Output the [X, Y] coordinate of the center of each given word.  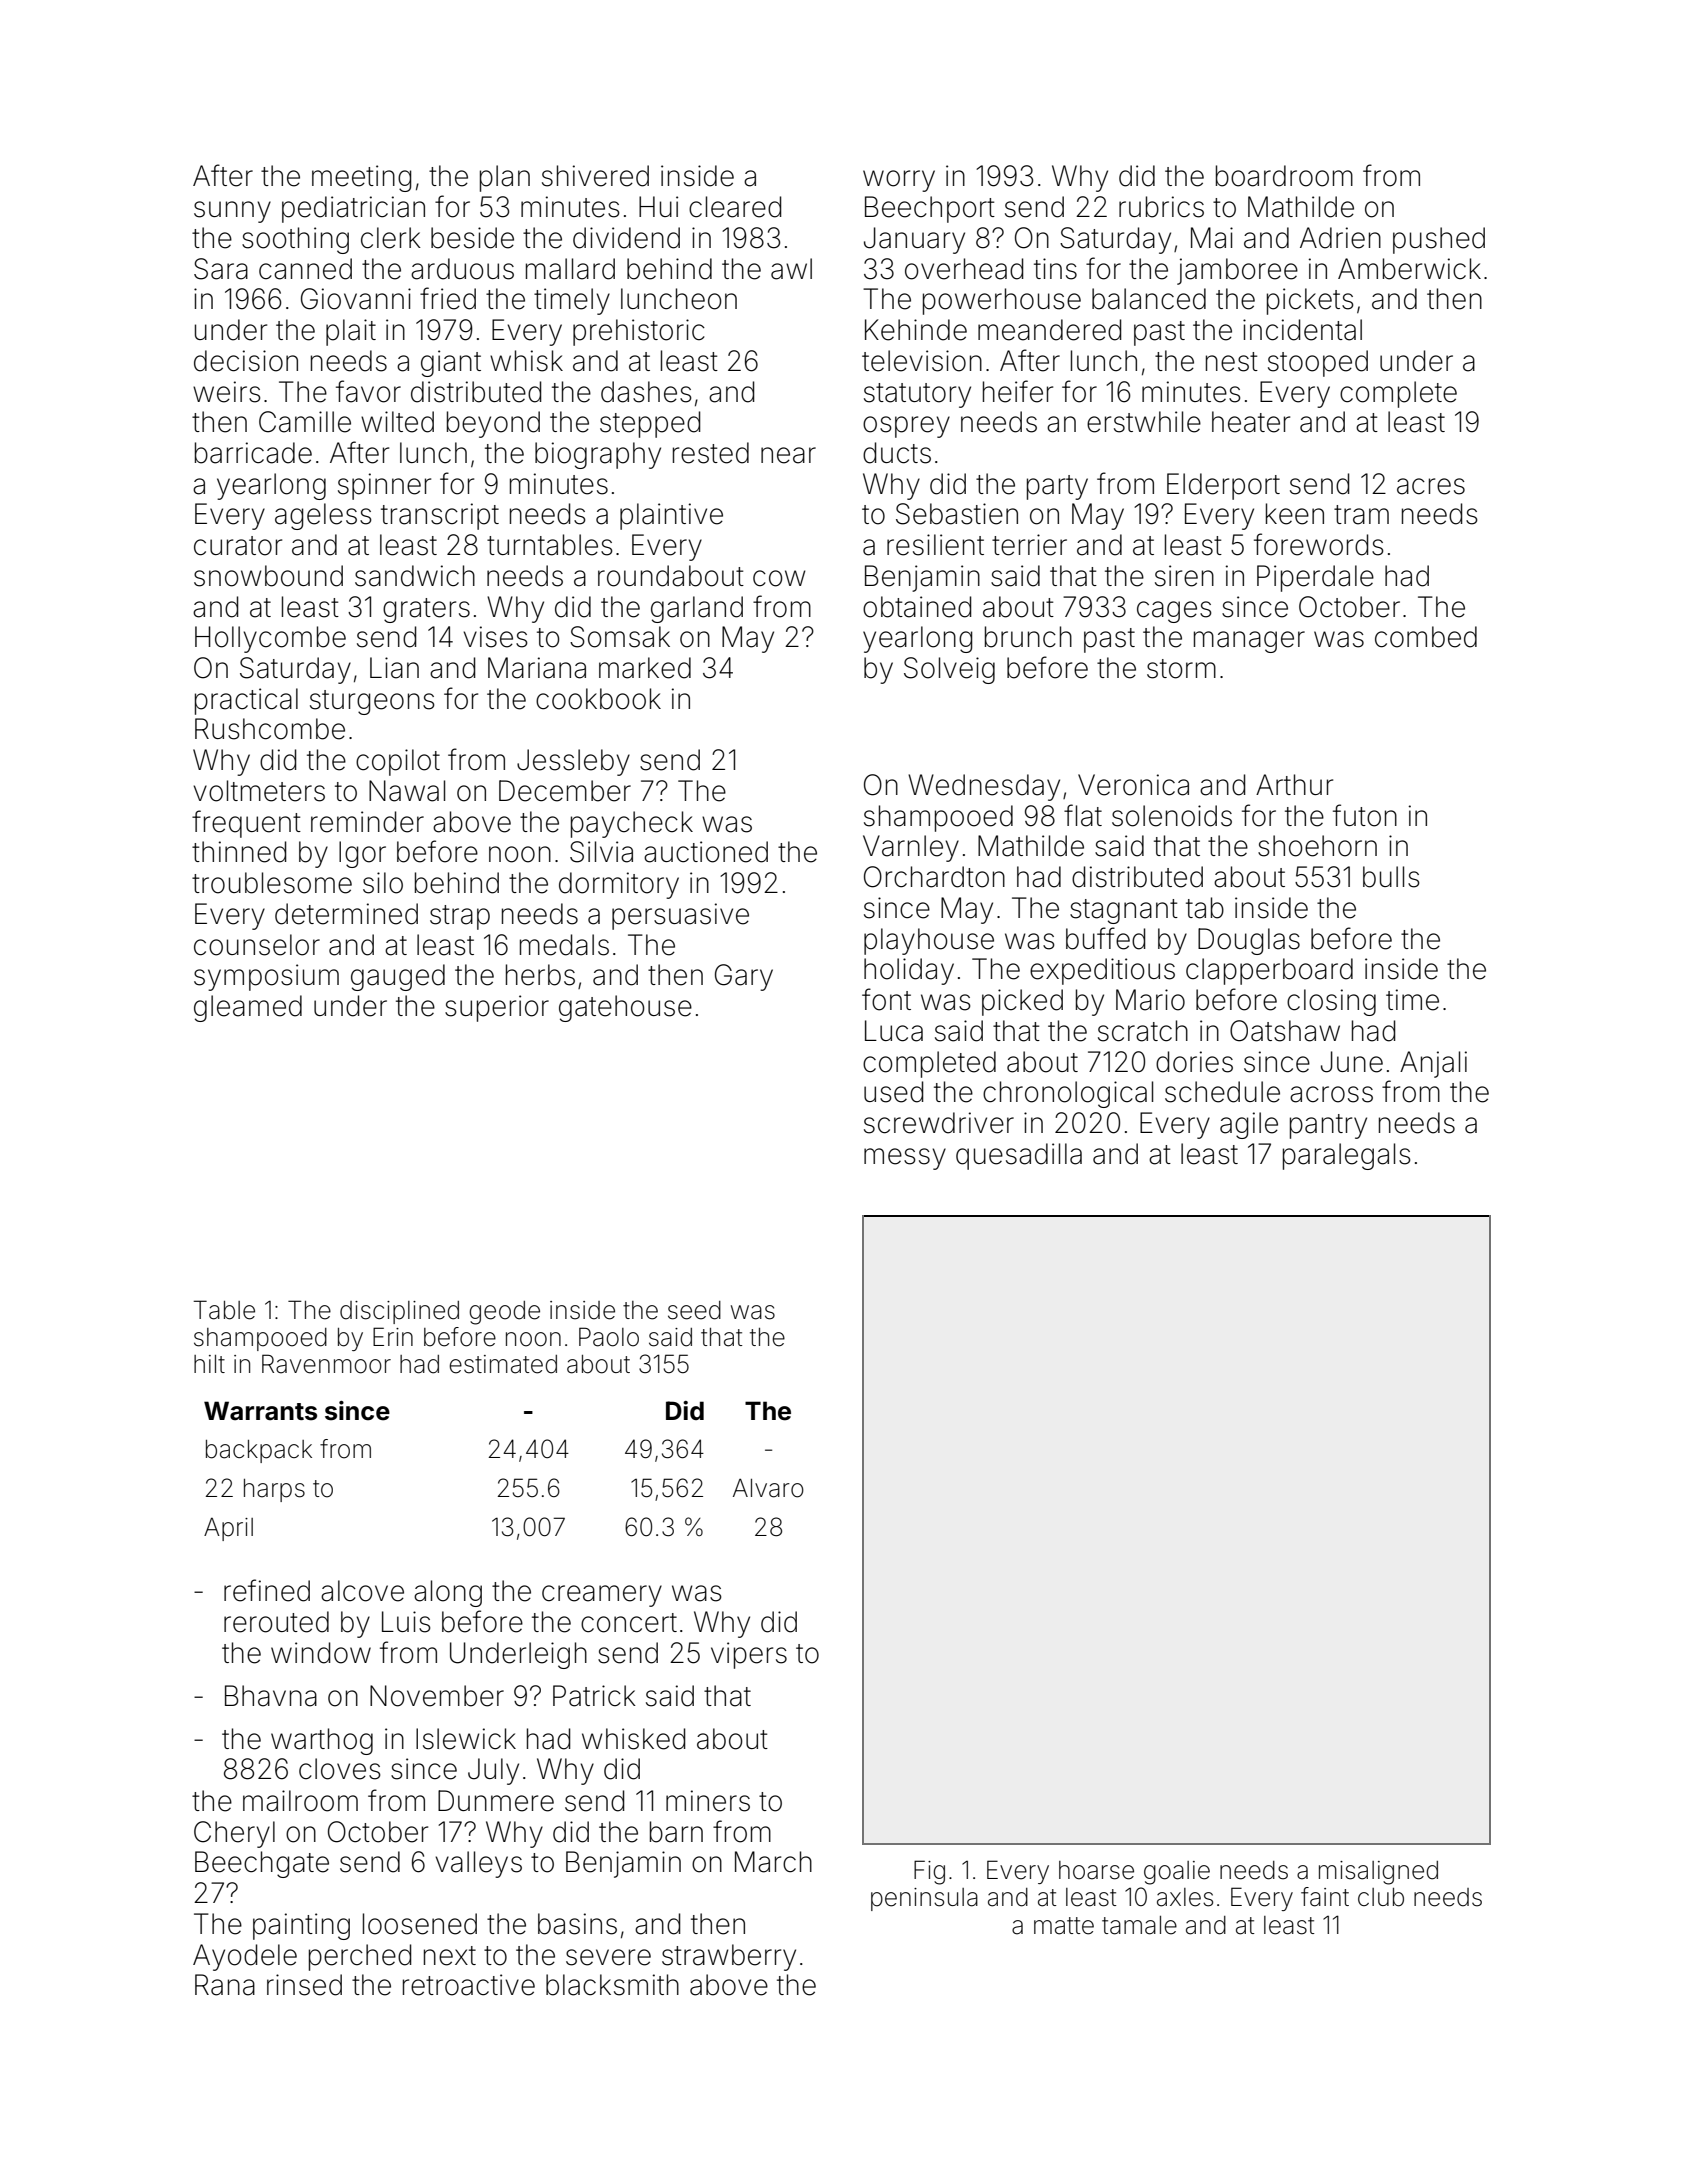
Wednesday [984, 787]
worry [899, 181]
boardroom [1284, 176]
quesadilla [1019, 1156]
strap [460, 917]
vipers [749, 1655]
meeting [361, 178]
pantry [1328, 1126]
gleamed [248, 1008]
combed [1426, 637]
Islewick [466, 1739]
